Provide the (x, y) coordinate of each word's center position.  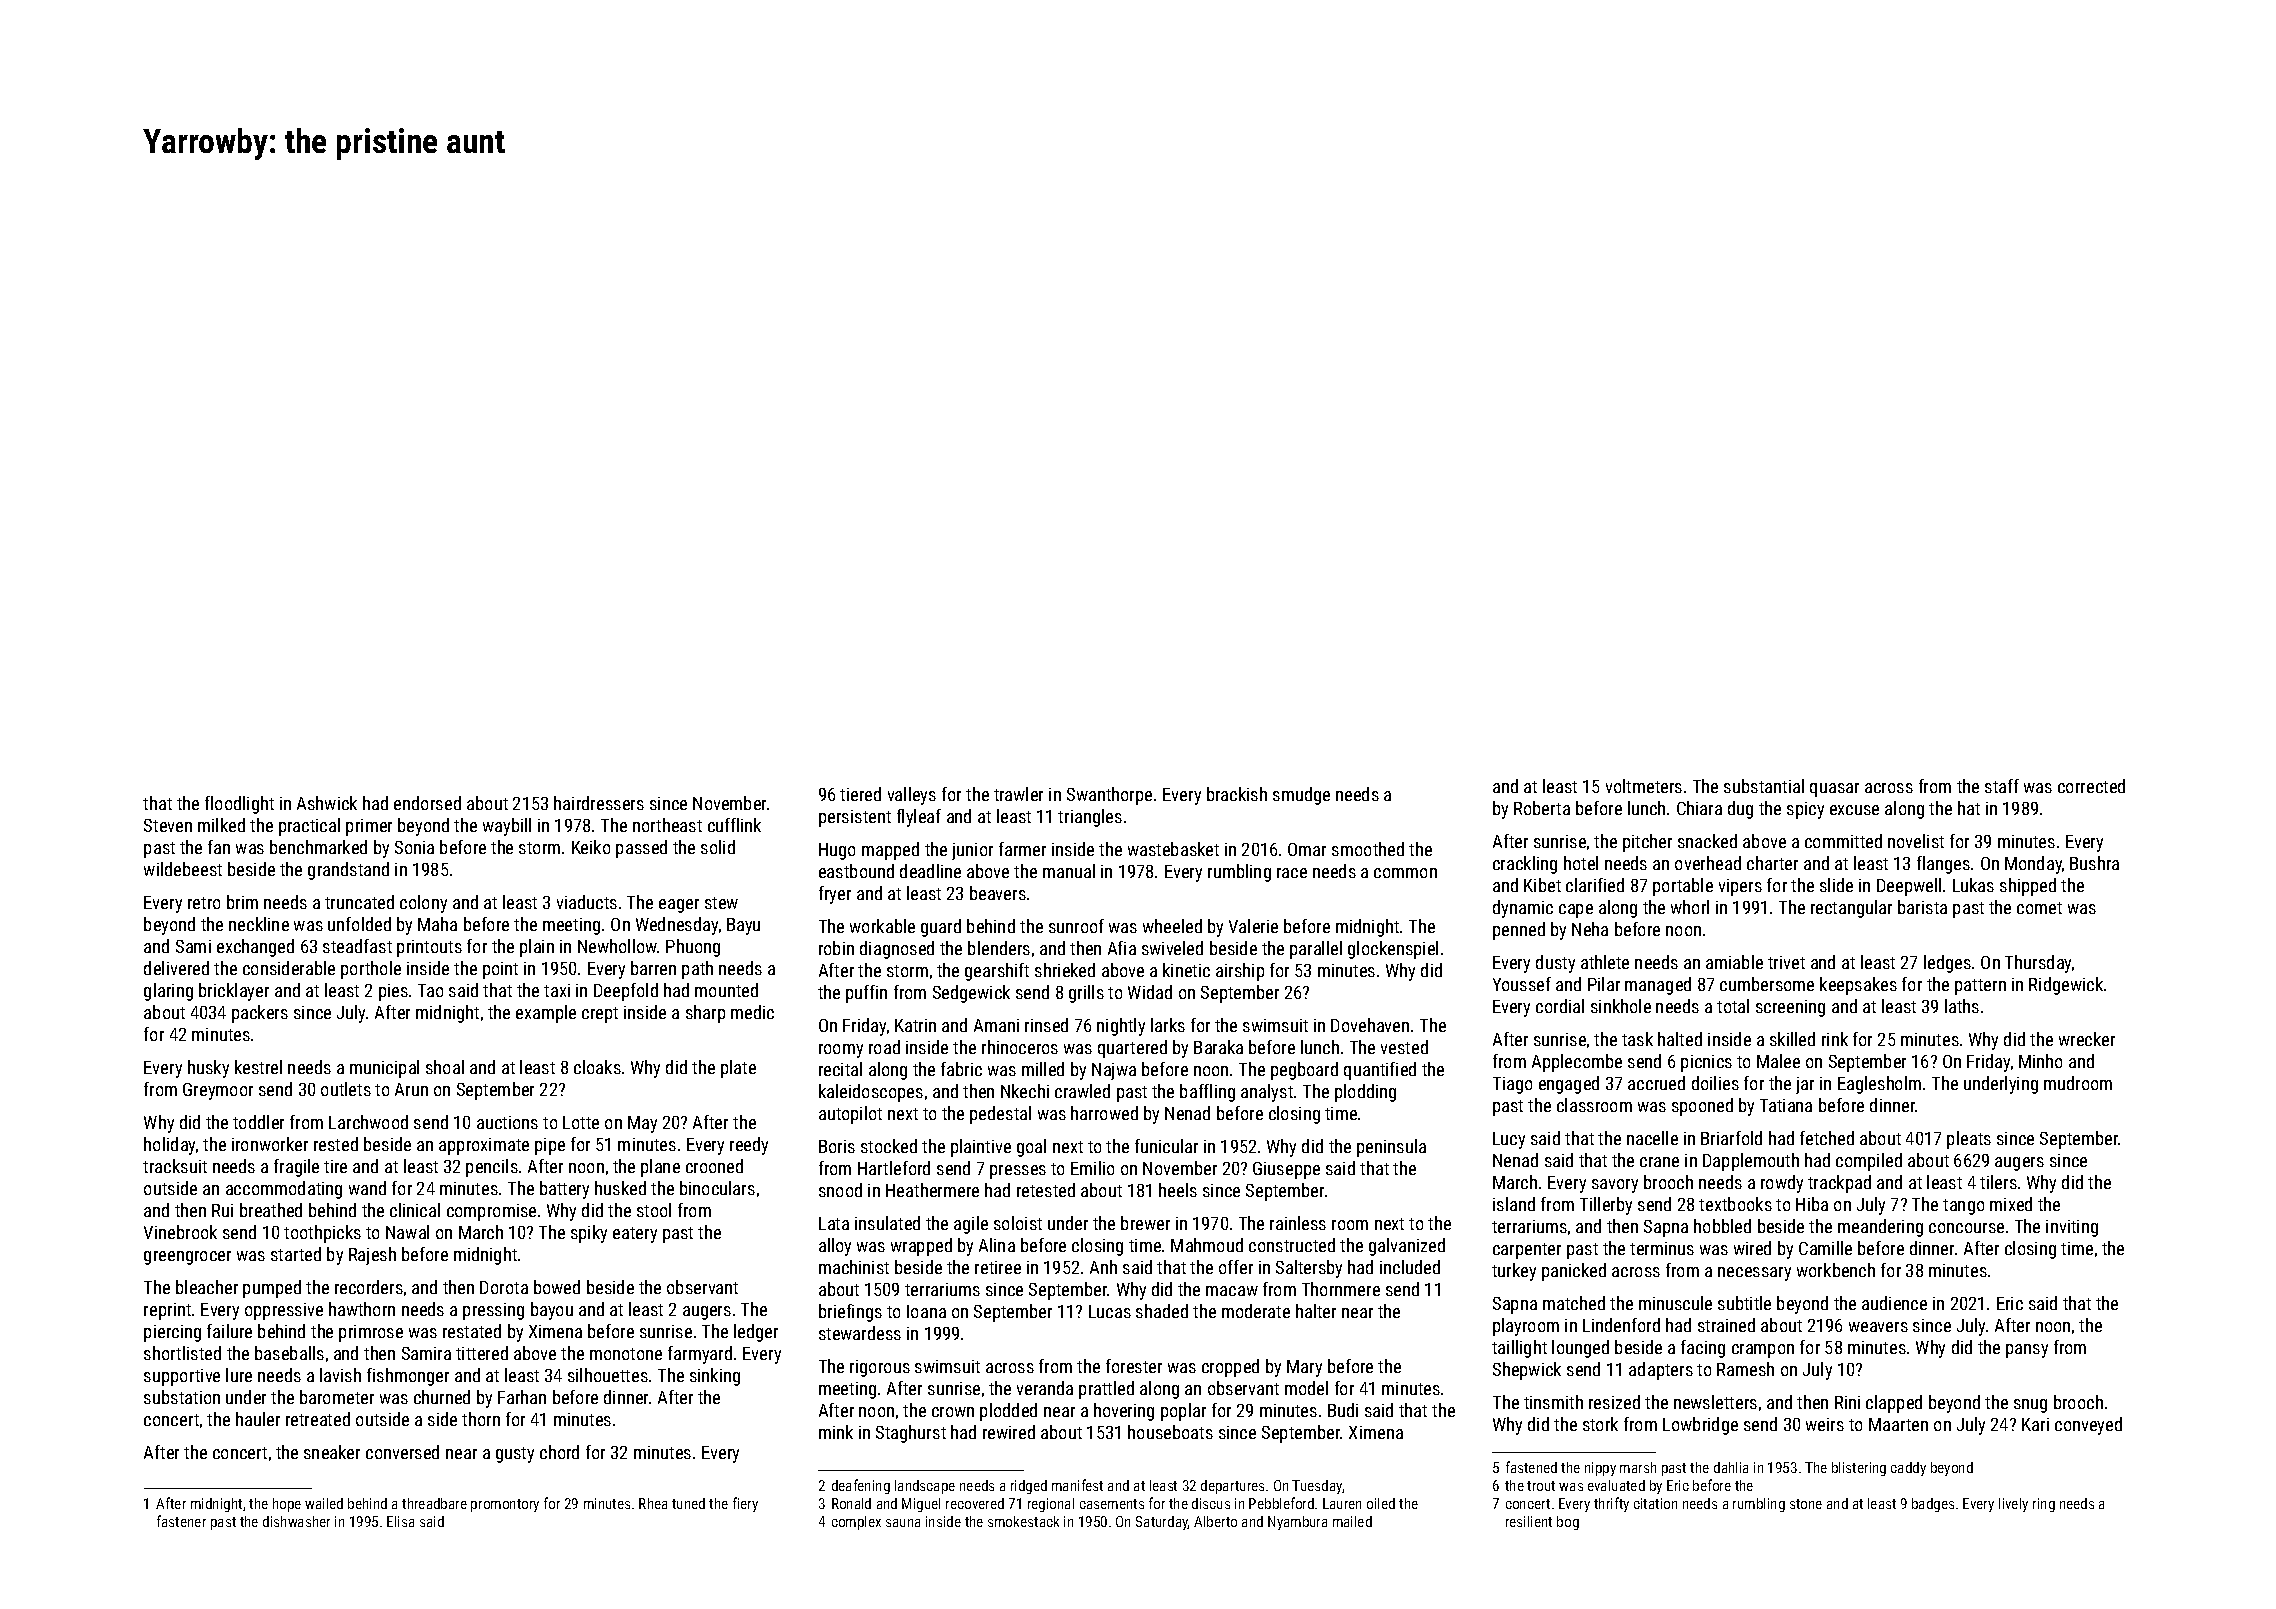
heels (1178, 1190)
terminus (1662, 1248)
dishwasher (296, 1521)
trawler (1018, 794)
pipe (550, 1146)
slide (1836, 885)
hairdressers (599, 803)
